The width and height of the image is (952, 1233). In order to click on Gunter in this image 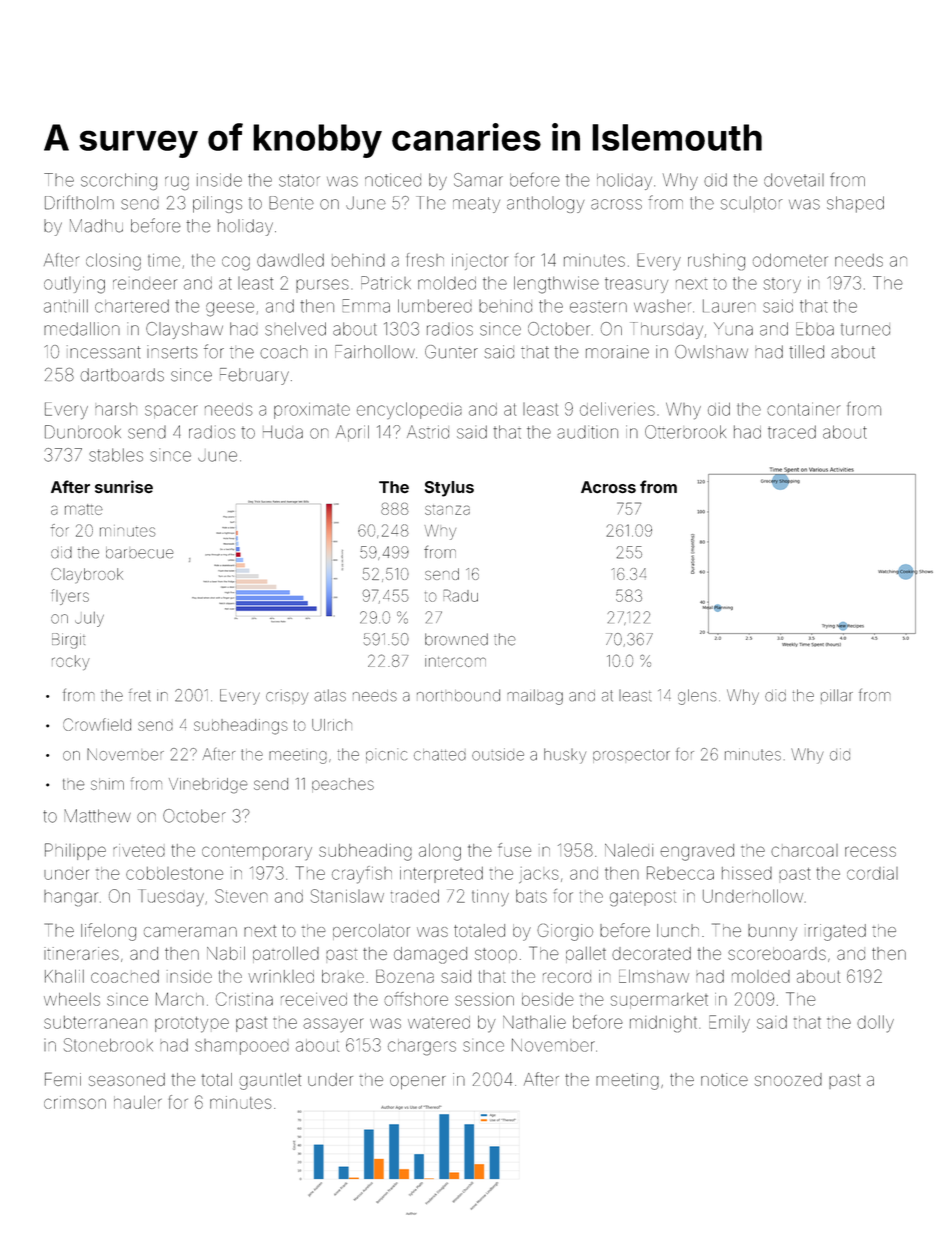, I will do `click(451, 352)`.
